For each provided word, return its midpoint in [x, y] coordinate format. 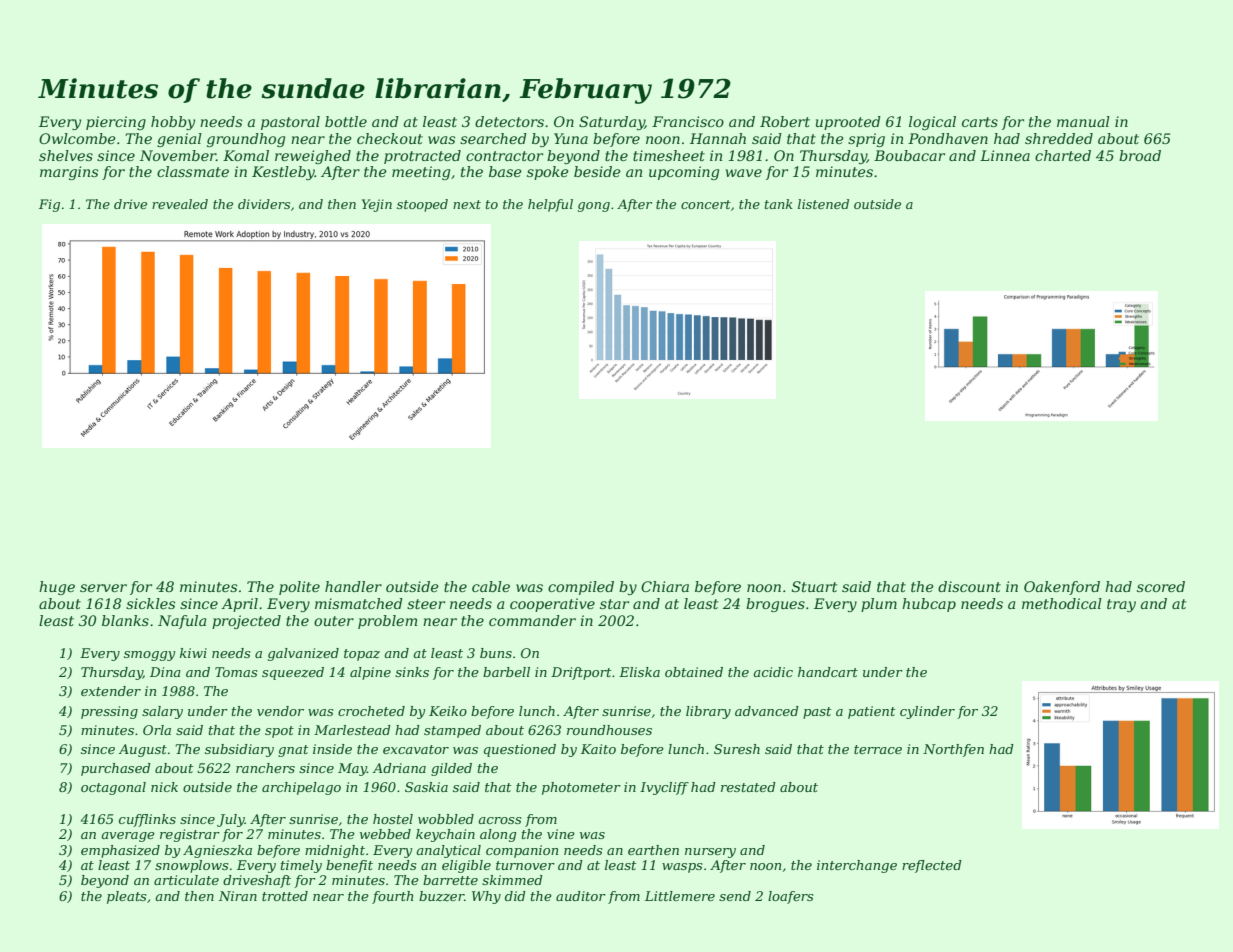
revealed [180, 204]
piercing [116, 123]
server [103, 588]
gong [594, 207]
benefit [349, 866]
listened [823, 204]
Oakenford [1062, 588]
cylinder [927, 712]
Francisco [688, 121]
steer [426, 604]
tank [779, 204]
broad [1140, 155]
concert [706, 204]
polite [299, 588]
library [708, 712]
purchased [116, 769]
